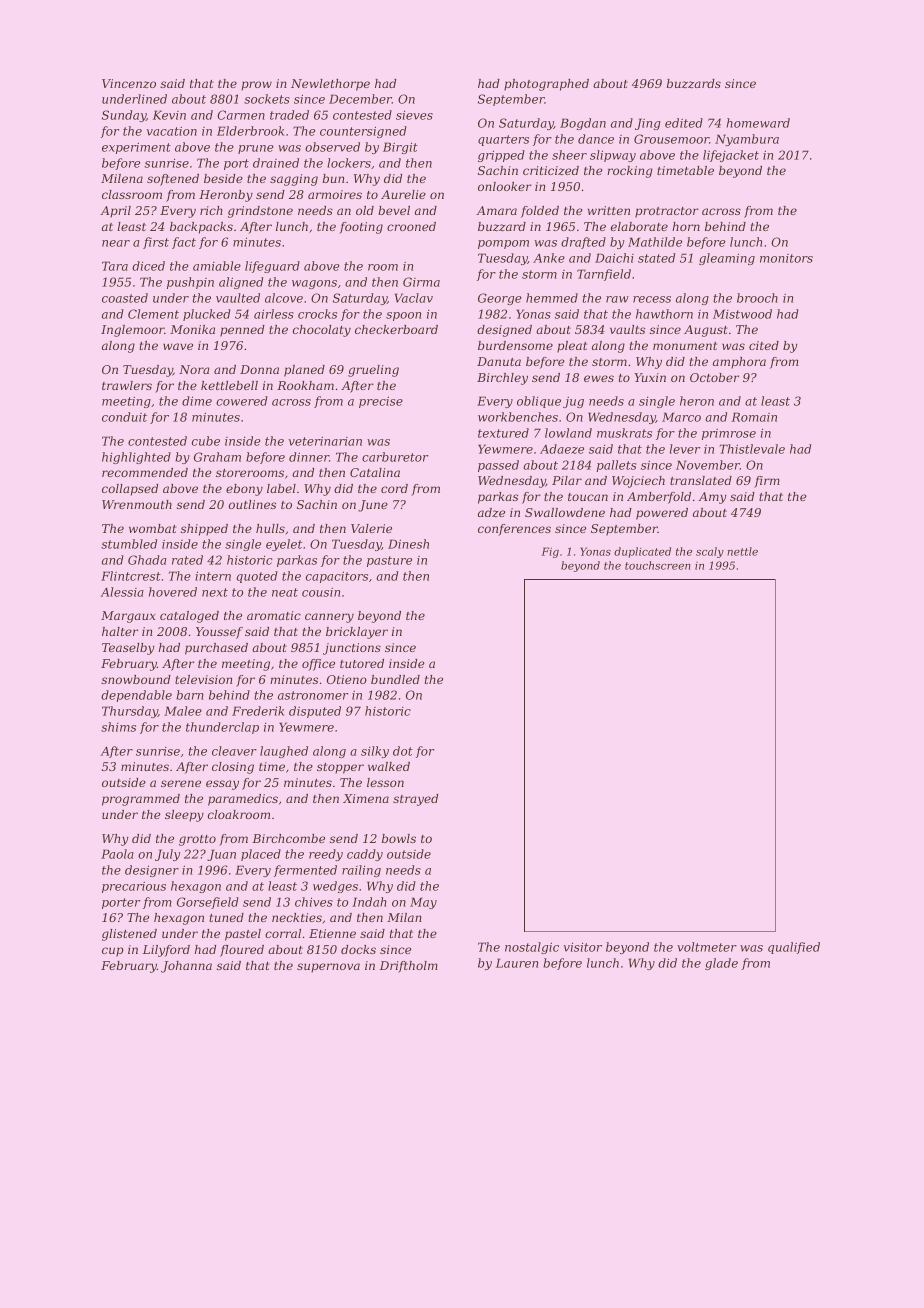  I want to click on elaborate, so click(639, 226).
